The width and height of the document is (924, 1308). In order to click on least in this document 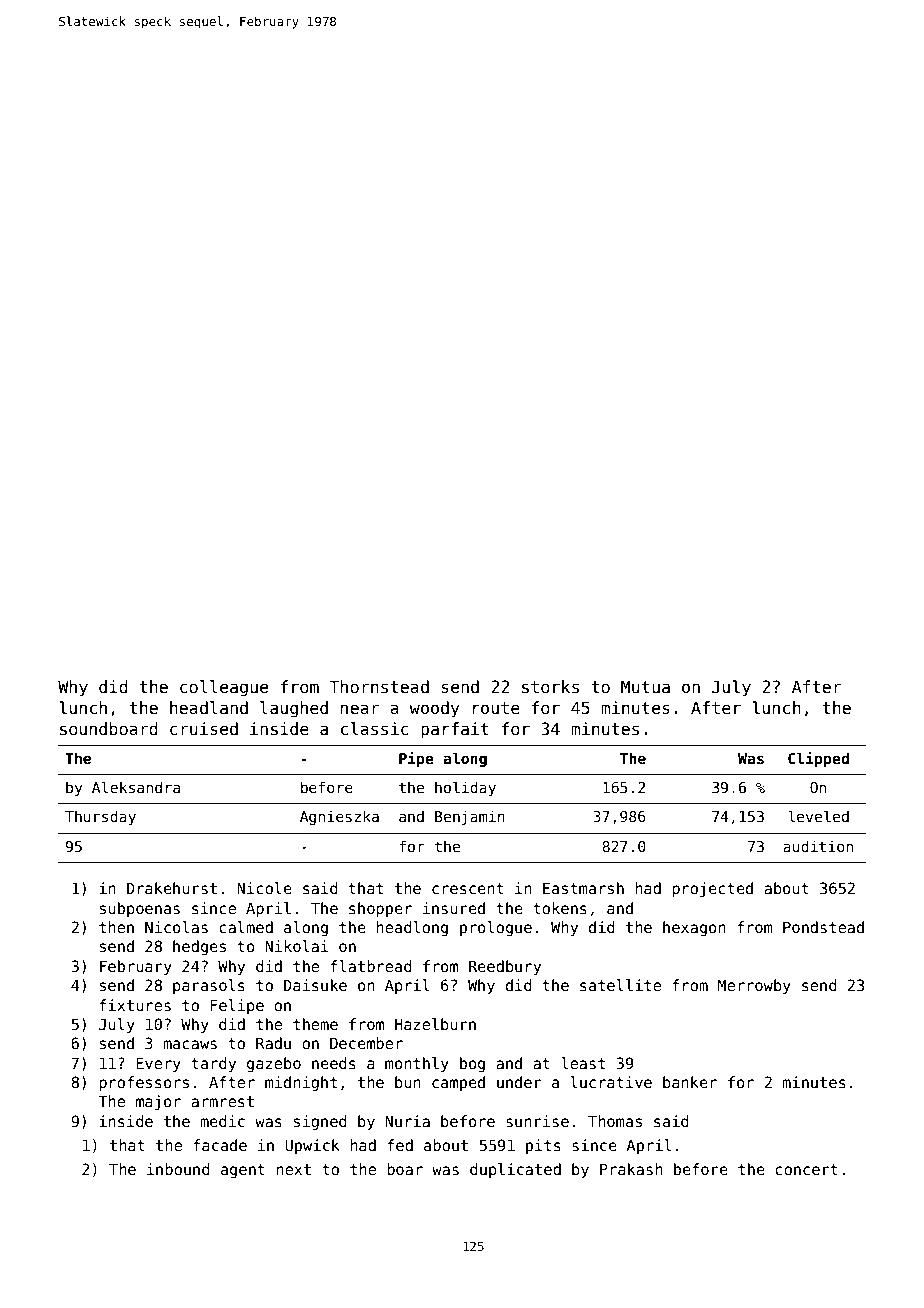, I will do `click(583, 1063)`.
